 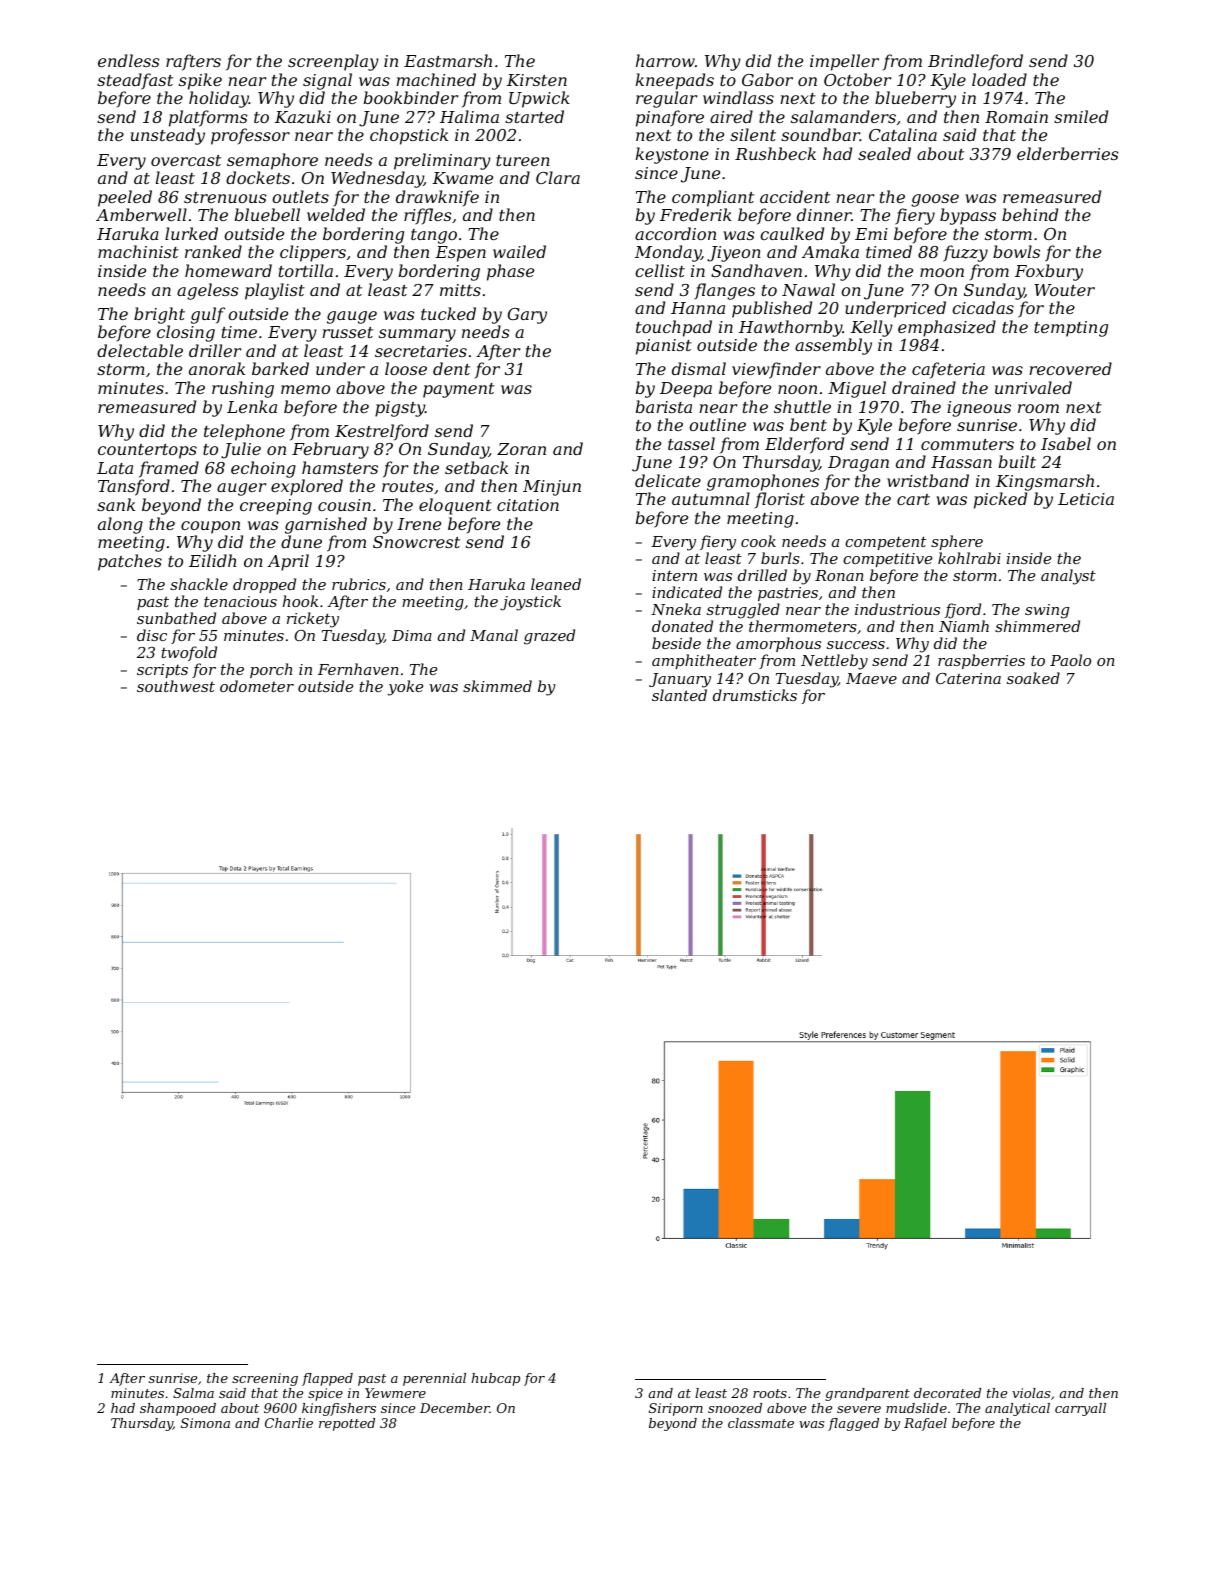 What do you see at coordinates (666, 99) in the screenshot?
I see `regular` at bounding box center [666, 99].
